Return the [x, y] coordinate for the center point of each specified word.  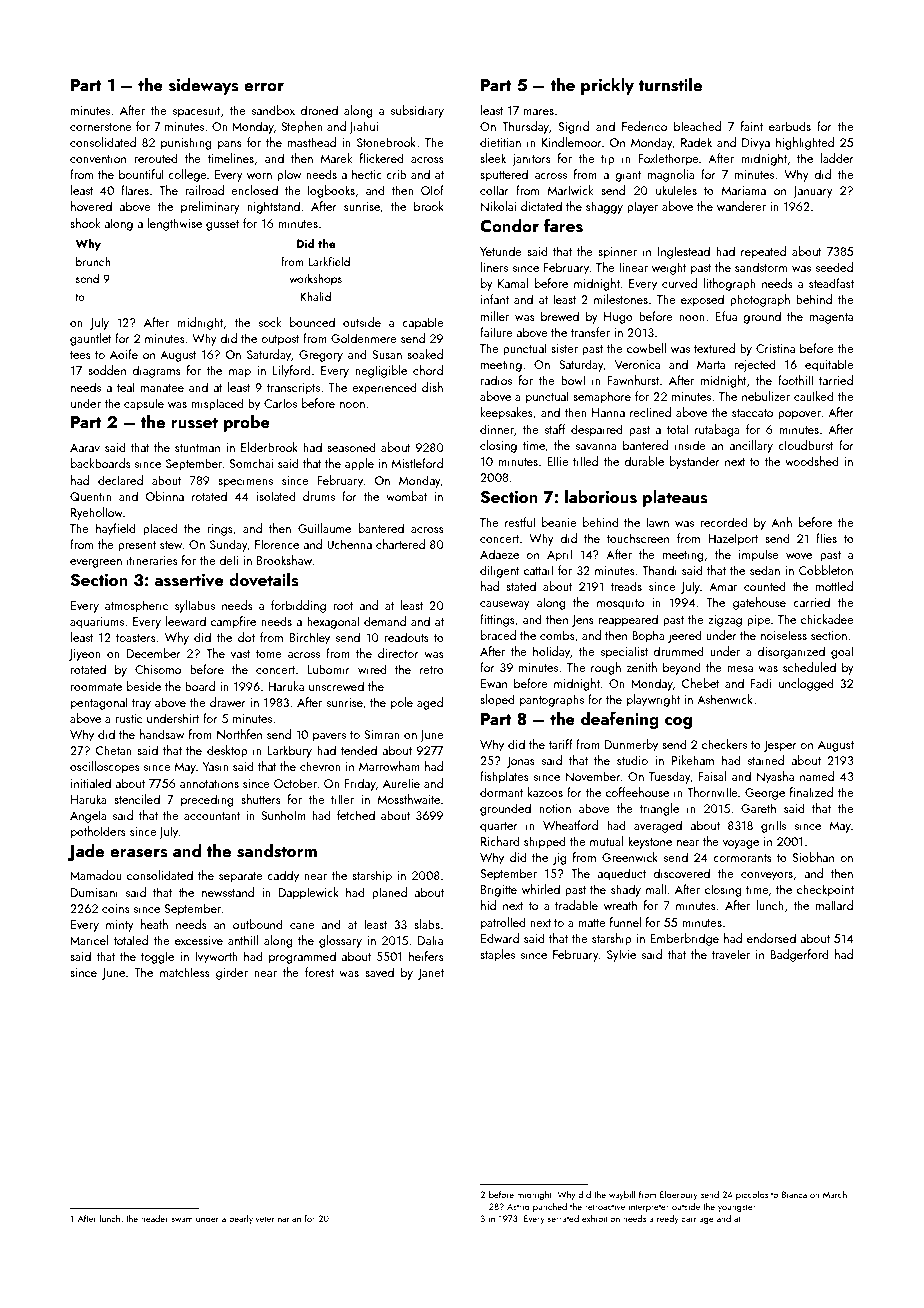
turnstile [670, 85]
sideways [204, 86]
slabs [427, 924]
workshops [315, 280]
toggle [157, 957]
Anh [781, 522]
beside [144, 686]
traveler [730, 954]
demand [385, 621]
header [154, 1218]
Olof [432, 190]
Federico [644, 126]
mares [538, 112]
